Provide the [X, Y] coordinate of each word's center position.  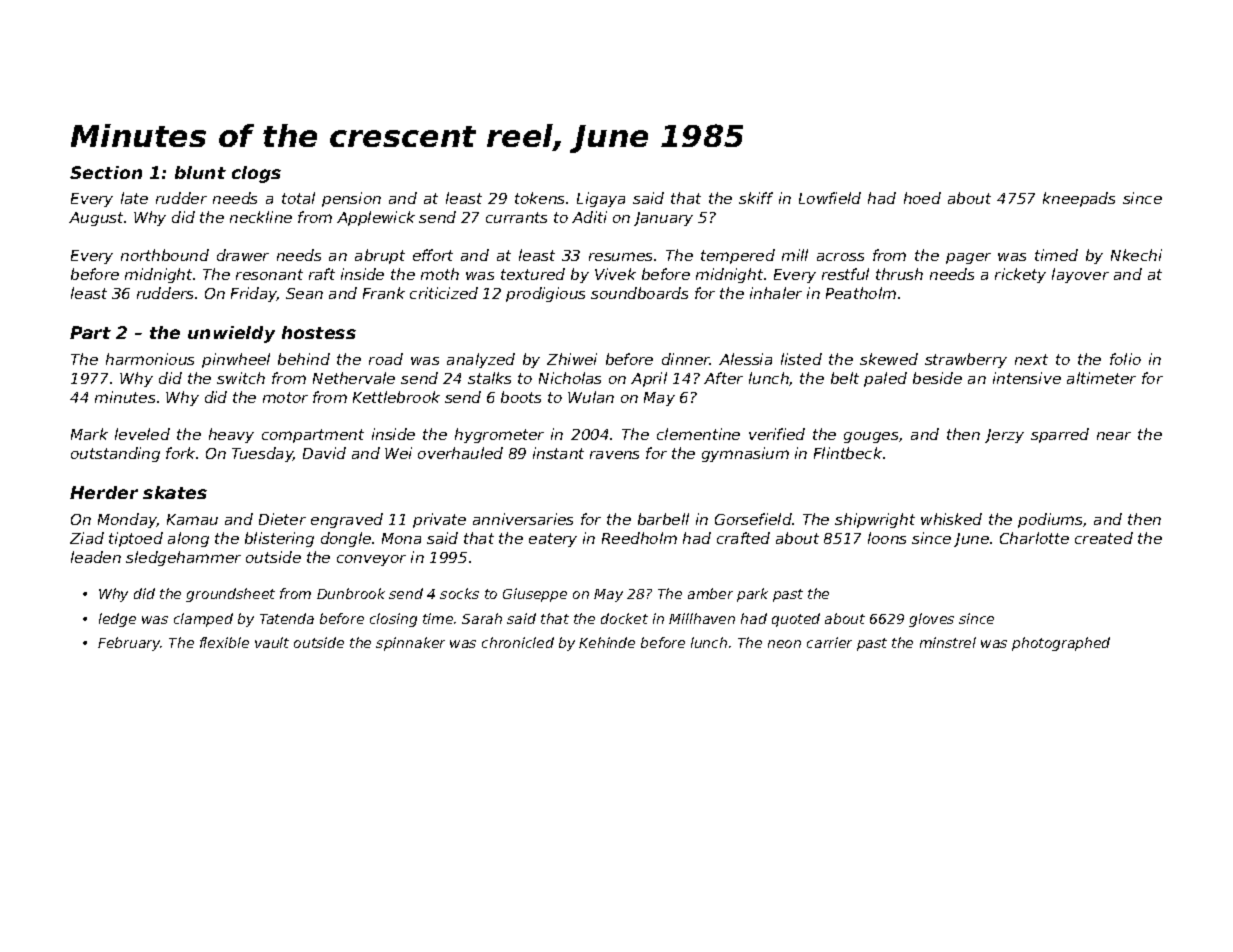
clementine [698, 434]
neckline [261, 217]
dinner [686, 359]
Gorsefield [753, 519]
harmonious [150, 359]
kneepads [1079, 199]
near [1114, 436]
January [663, 219]
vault [272, 642]
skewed [889, 359]
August [96, 219]
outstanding [115, 454]
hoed [922, 198]
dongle [346, 539]
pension [351, 199]
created [1104, 538]
